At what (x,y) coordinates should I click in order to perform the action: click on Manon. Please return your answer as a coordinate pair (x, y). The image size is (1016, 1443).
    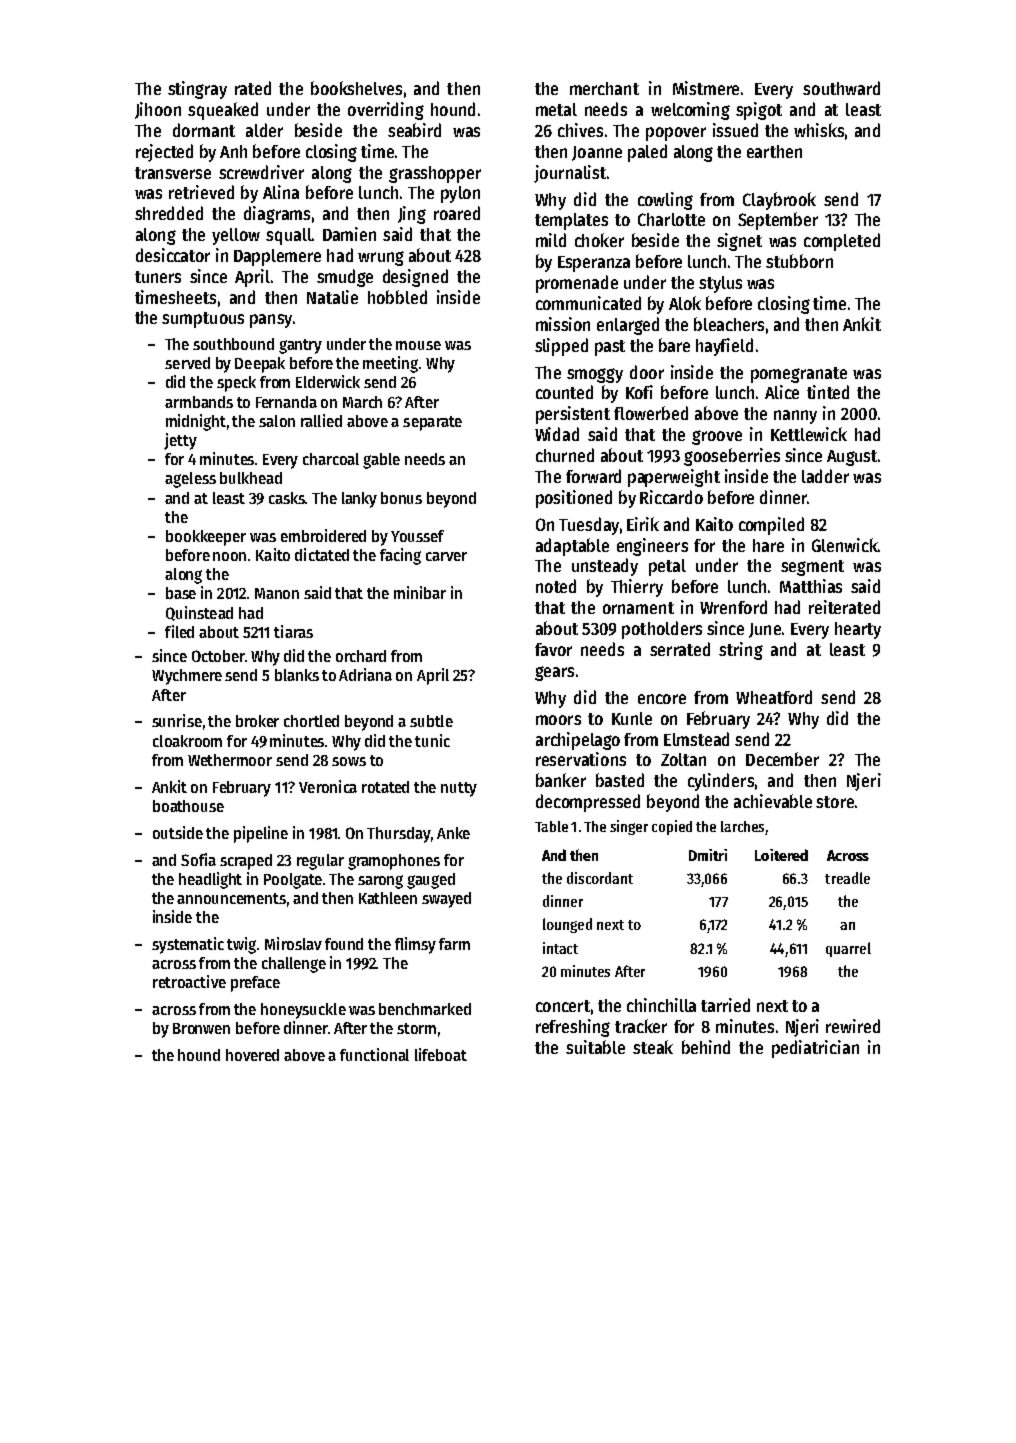
    Looking at the image, I should click on (277, 593).
